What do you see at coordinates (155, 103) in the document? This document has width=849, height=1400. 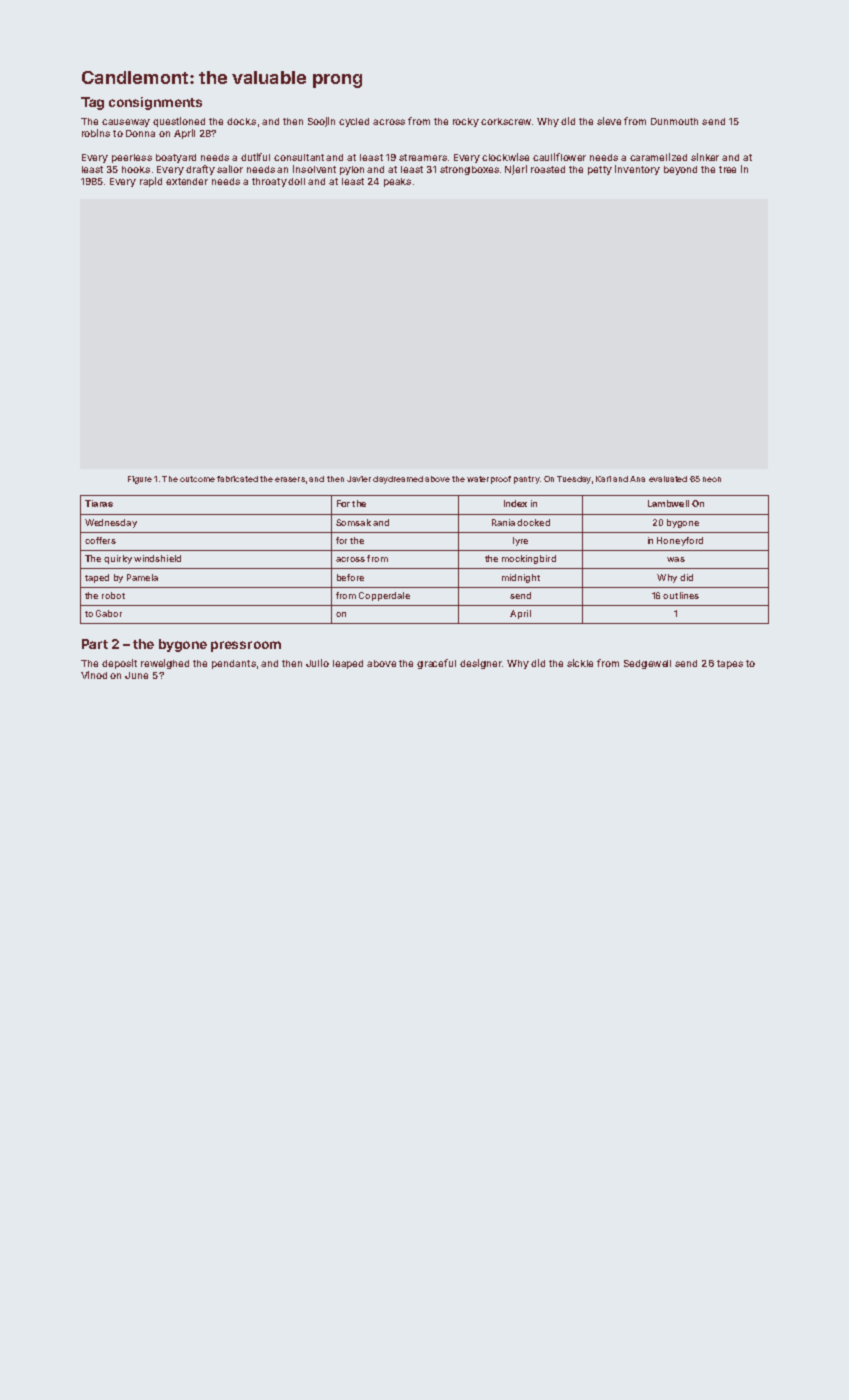 I see `consignments` at bounding box center [155, 103].
